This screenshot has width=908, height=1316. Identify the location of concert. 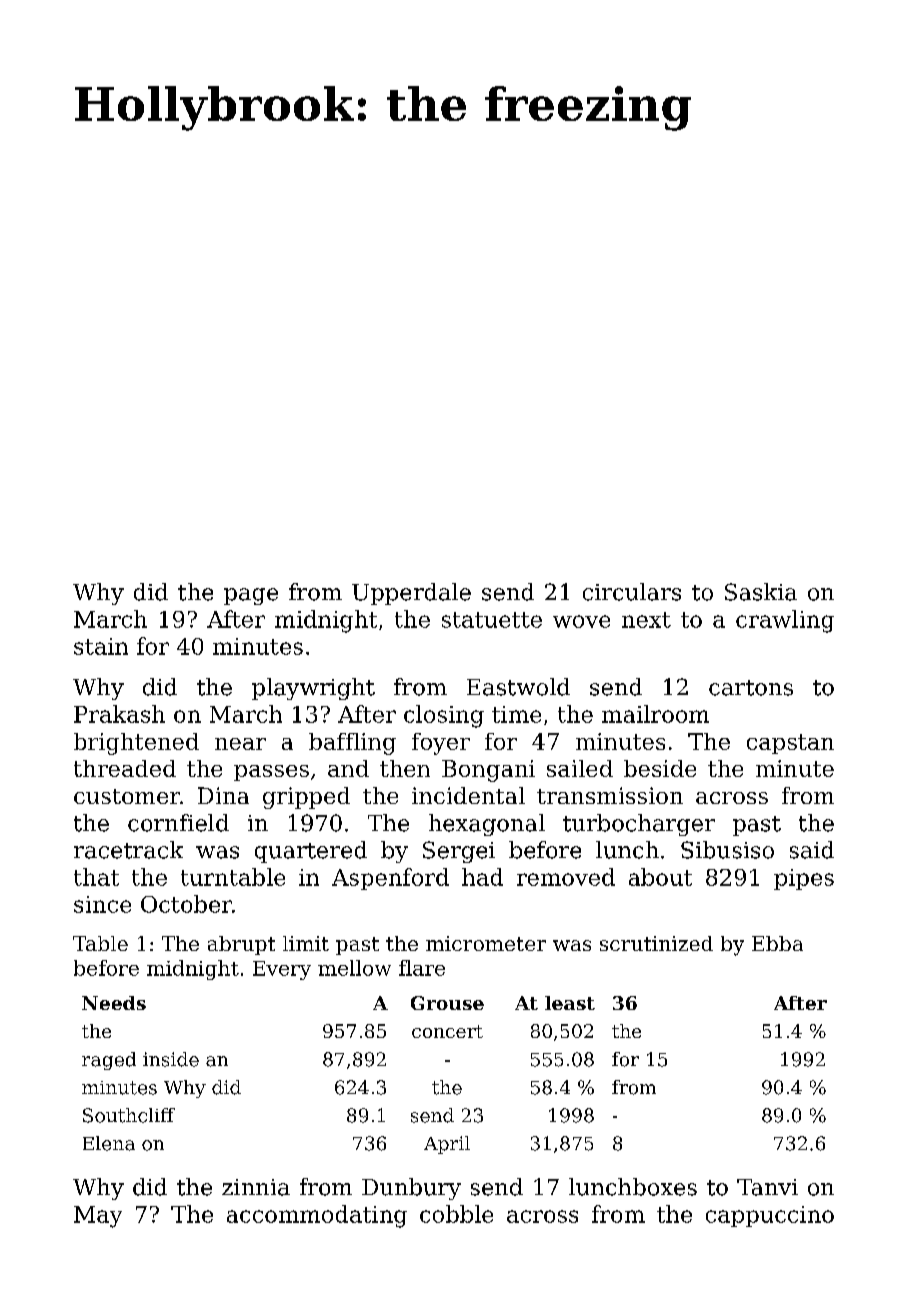
(447, 1031).
